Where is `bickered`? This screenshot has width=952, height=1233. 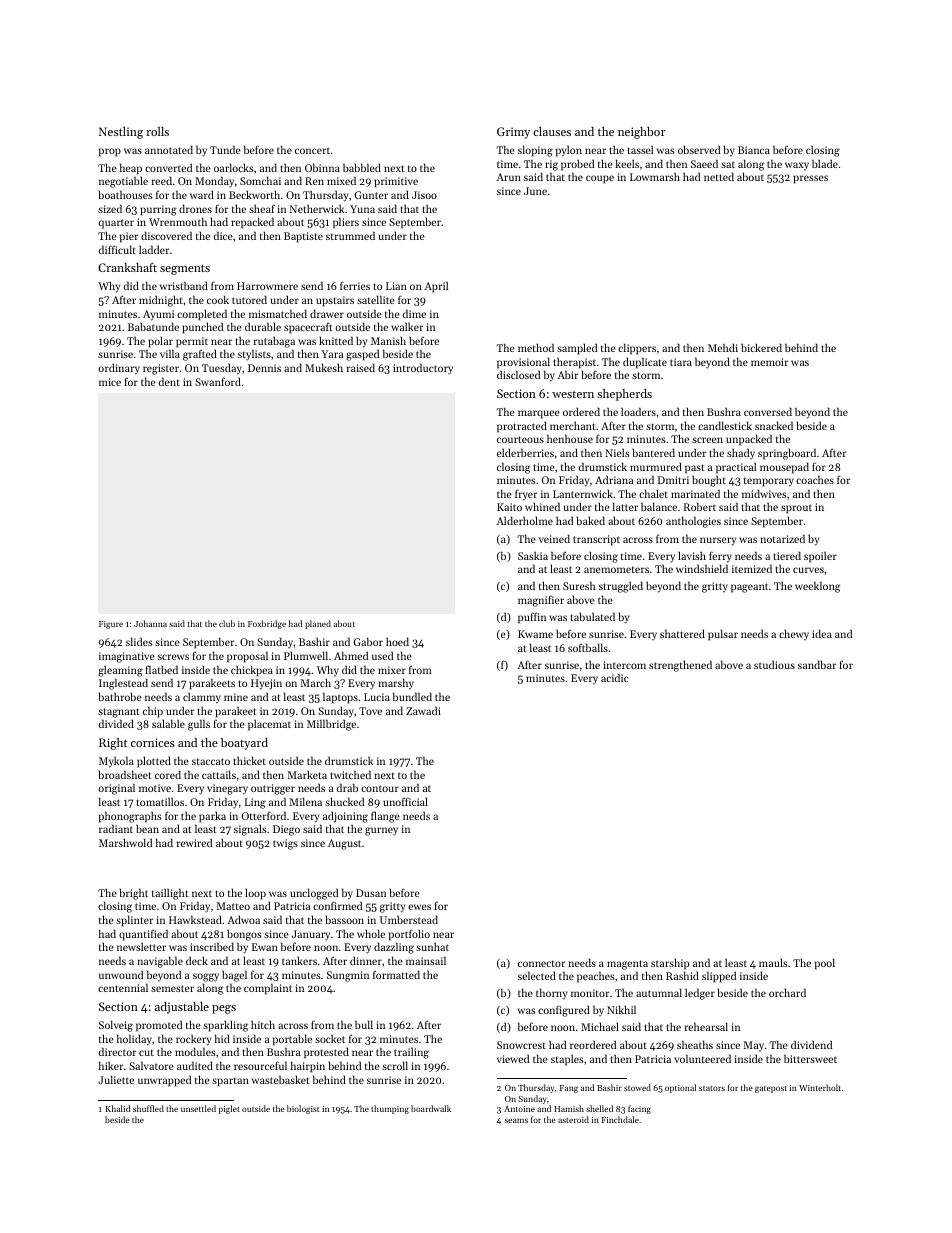 bickered is located at coordinates (761, 347).
